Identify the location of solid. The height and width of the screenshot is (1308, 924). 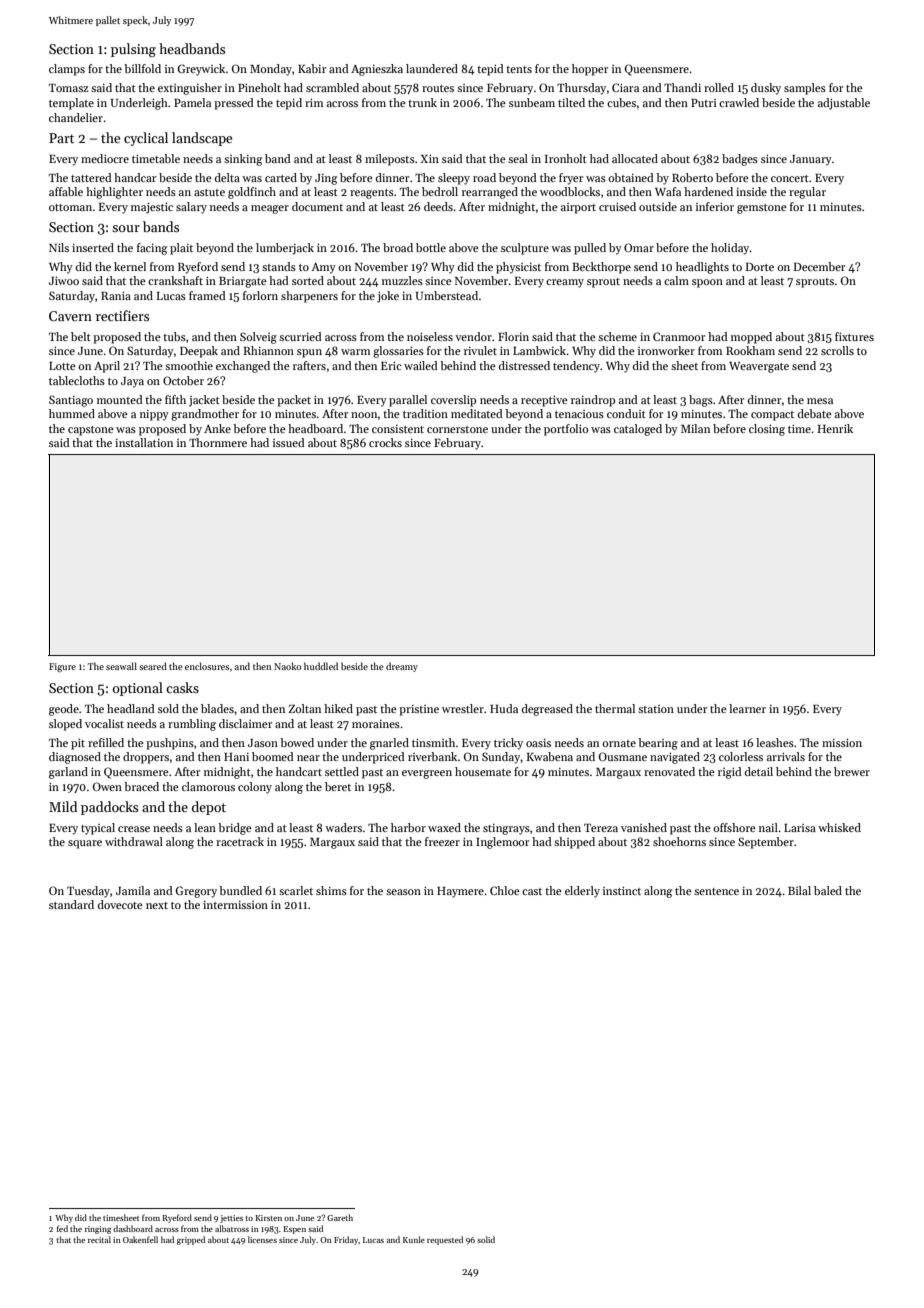
(486, 1239).
